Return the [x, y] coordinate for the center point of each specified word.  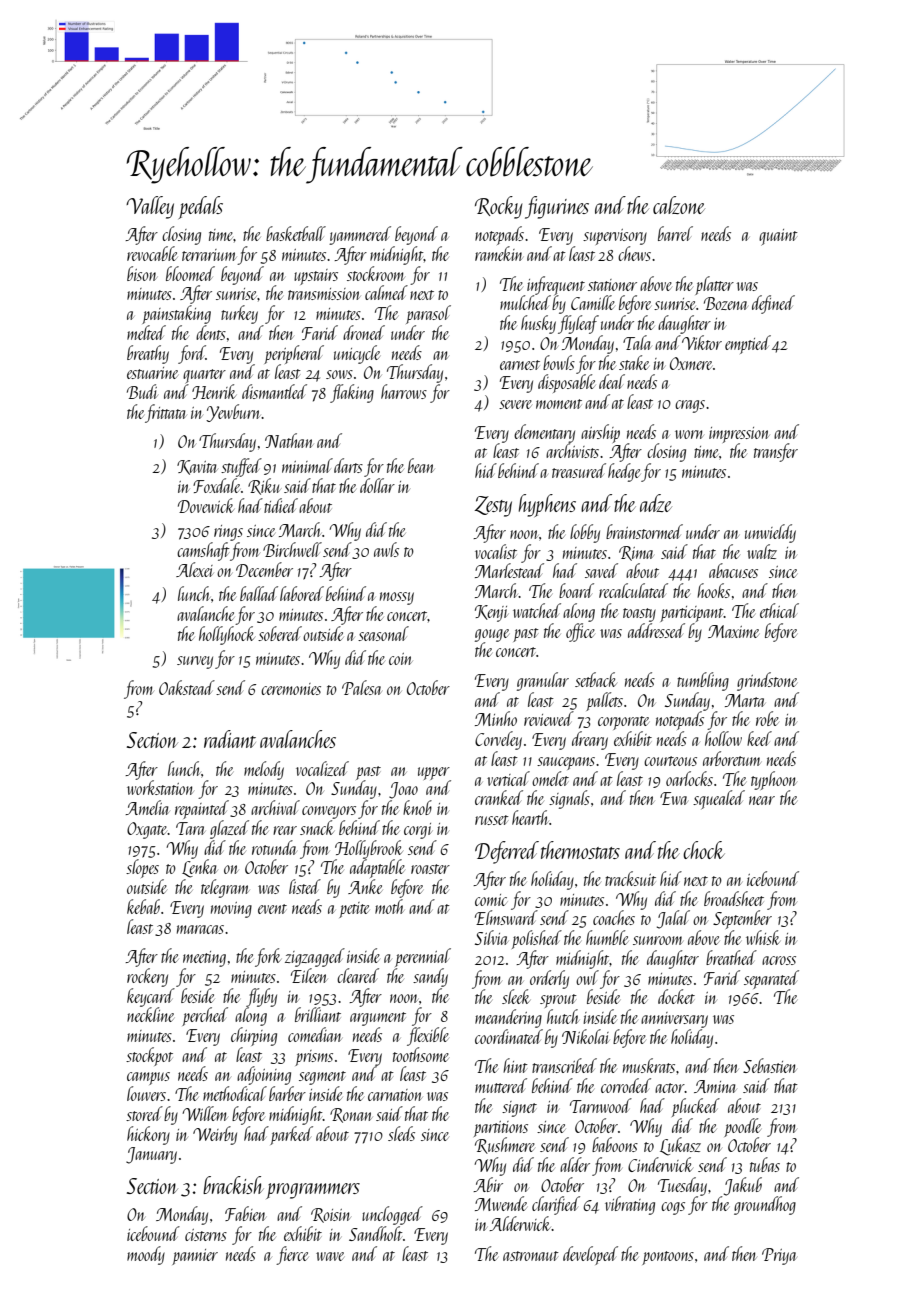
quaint [778, 237]
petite [354, 910]
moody [146, 1255]
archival [275, 807]
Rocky [498, 207]
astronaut [531, 1256]
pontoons [668, 1258]
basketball [296, 233]
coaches [614, 917]
